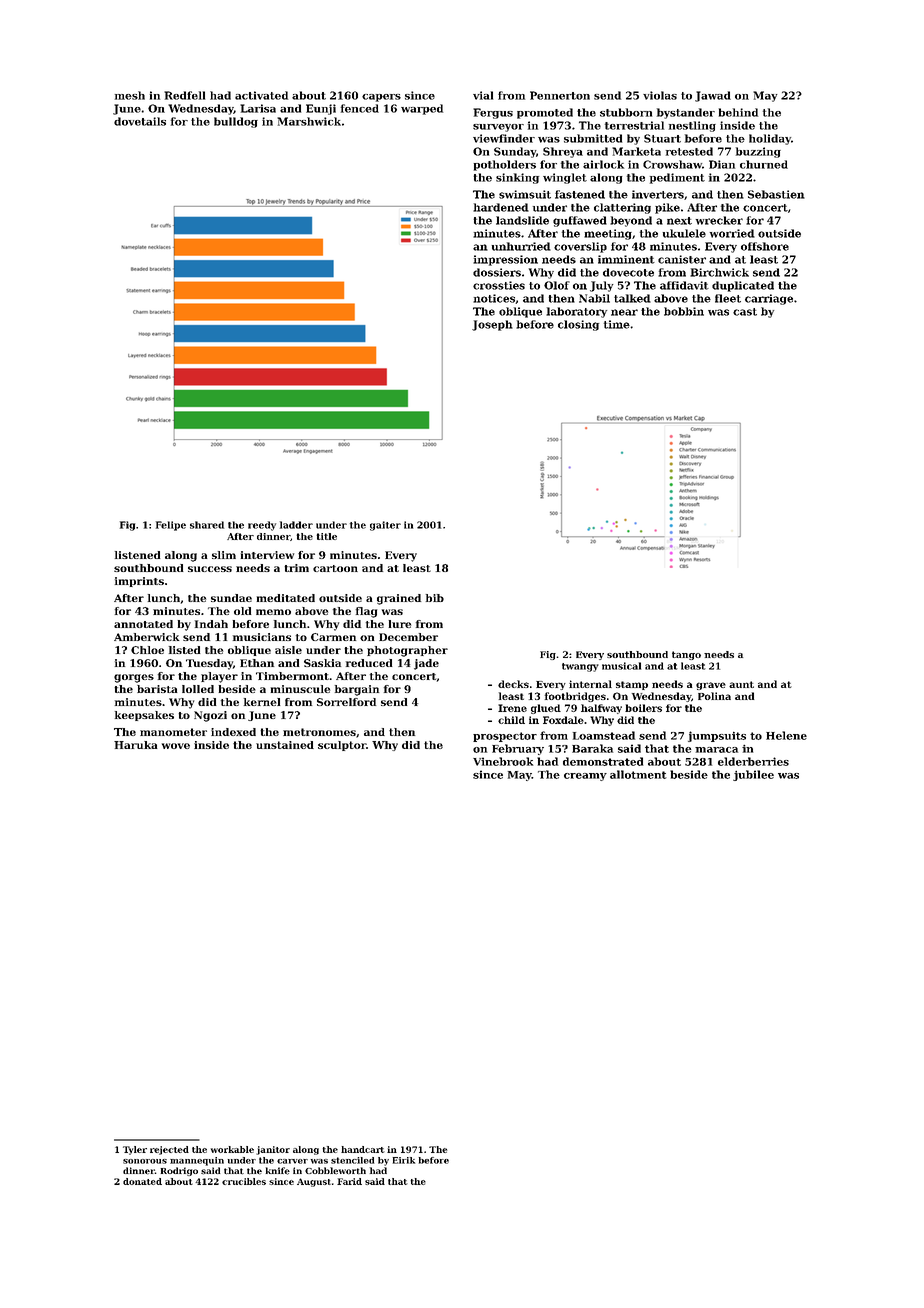  What do you see at coordinates (660, 95) in the screenshot?
I see `violas` at bounding box center [660, 95].
